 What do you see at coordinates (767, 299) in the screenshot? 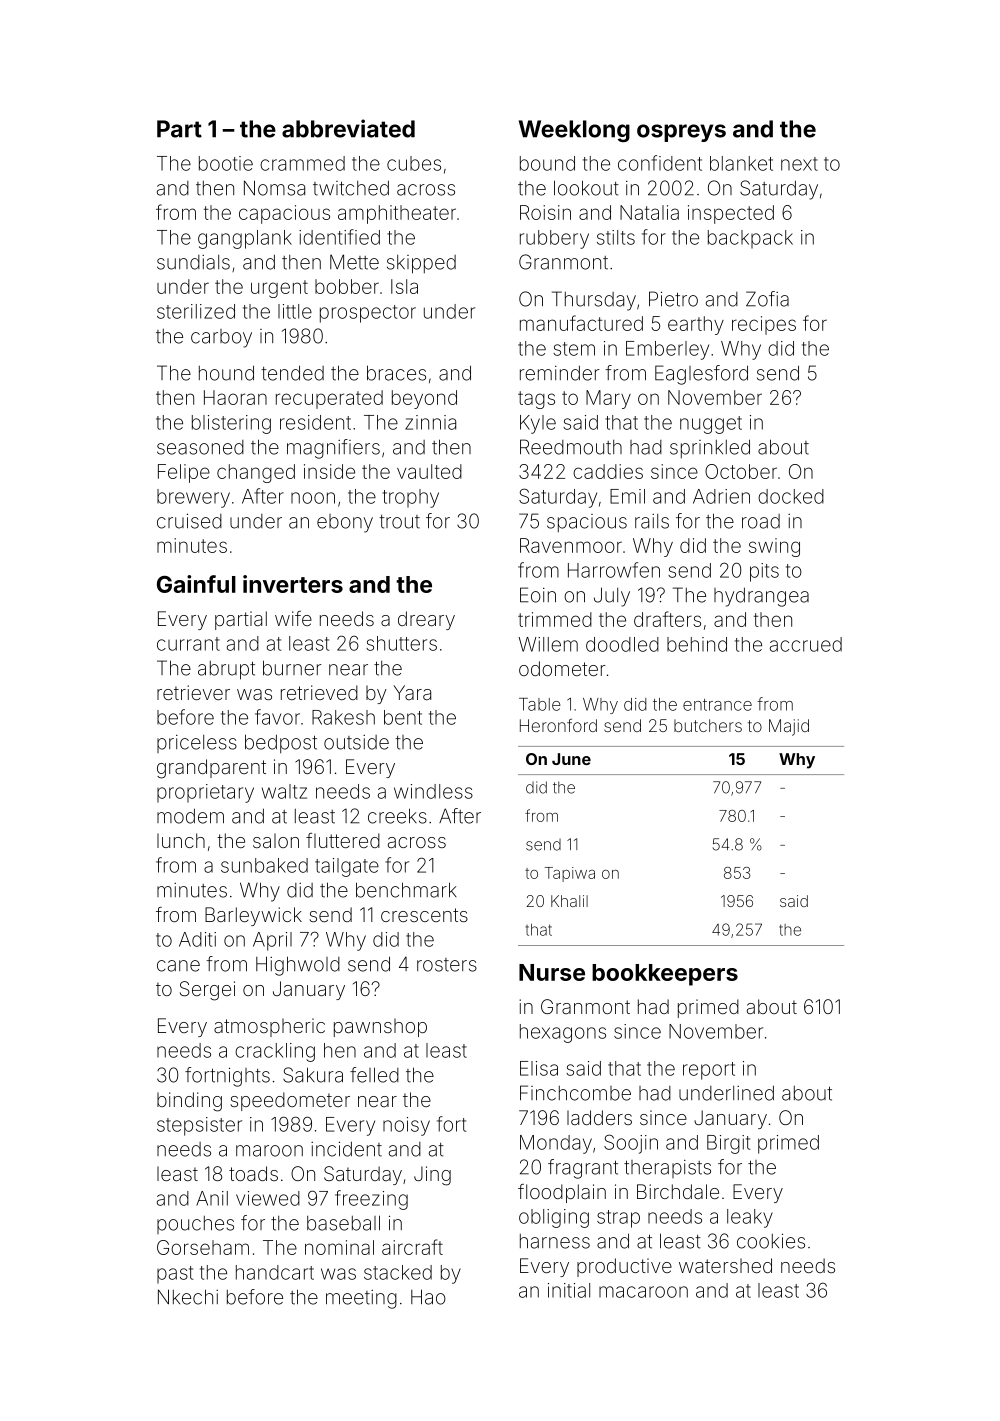
I see `Zofia` at bounding box center [767, 299].
